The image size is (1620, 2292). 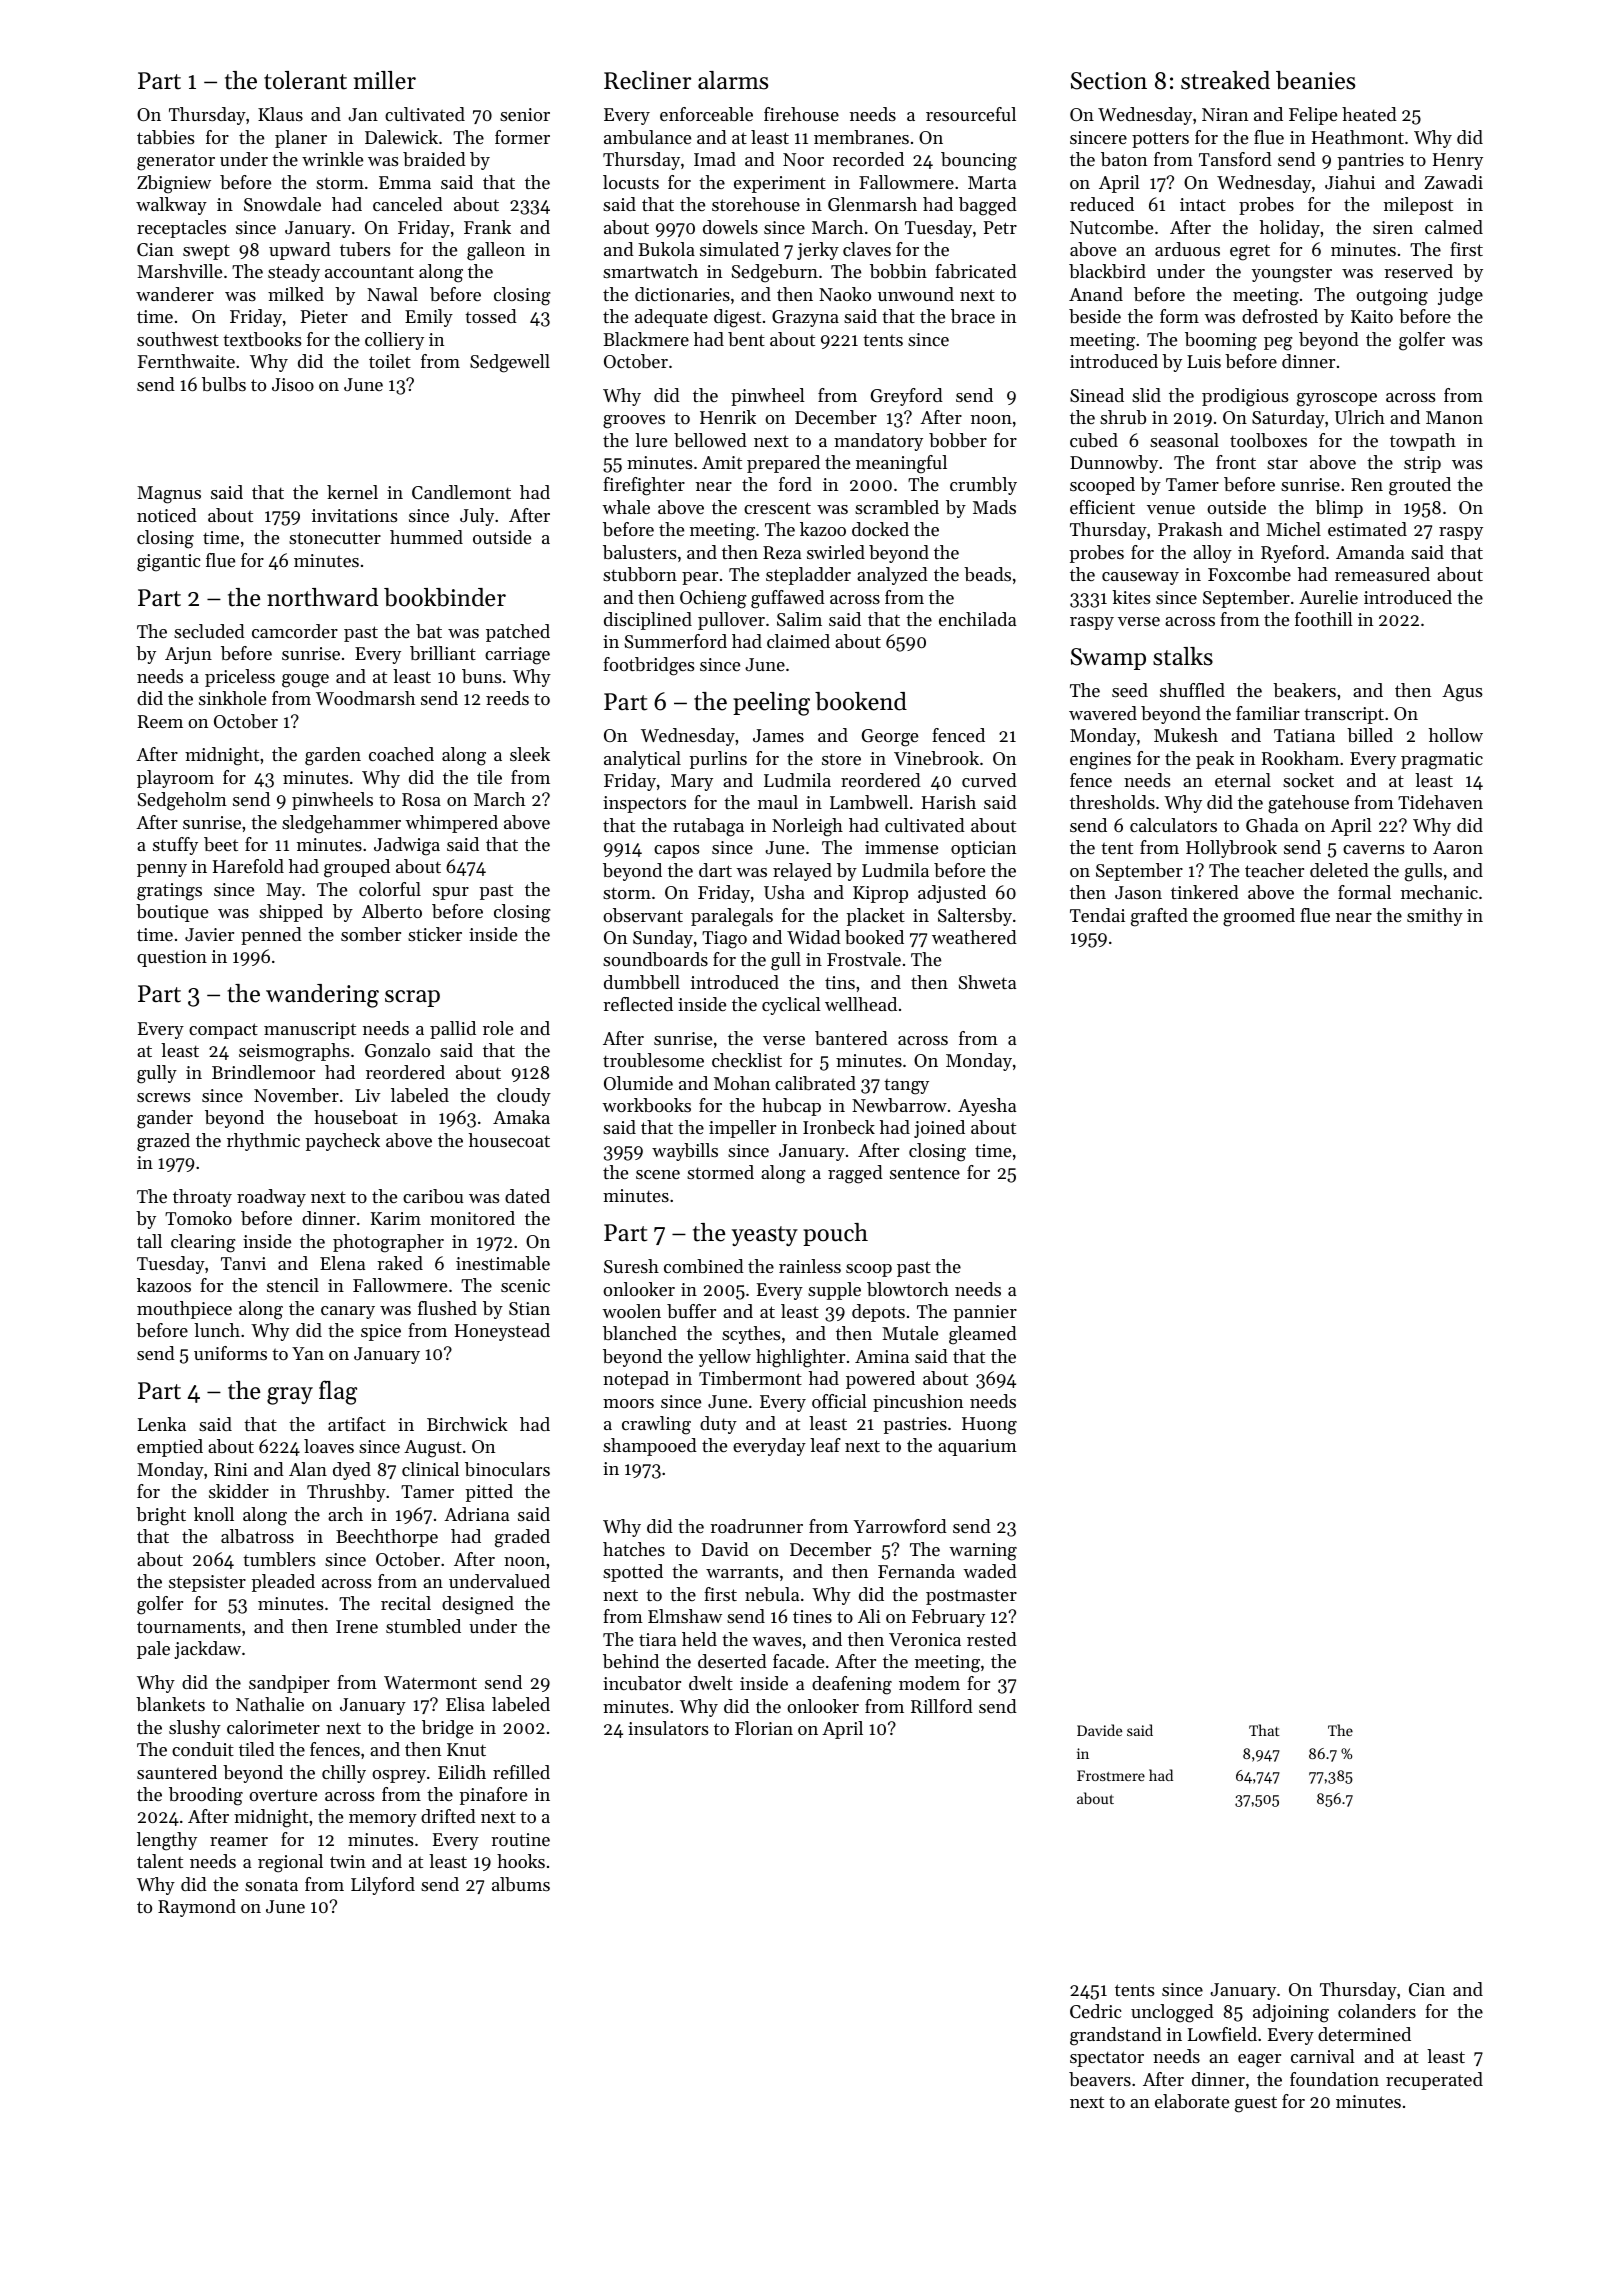 What do you see at coordinates (987, 574) in the screenshot?
I see `beads` at bounding box center [987, 574].
